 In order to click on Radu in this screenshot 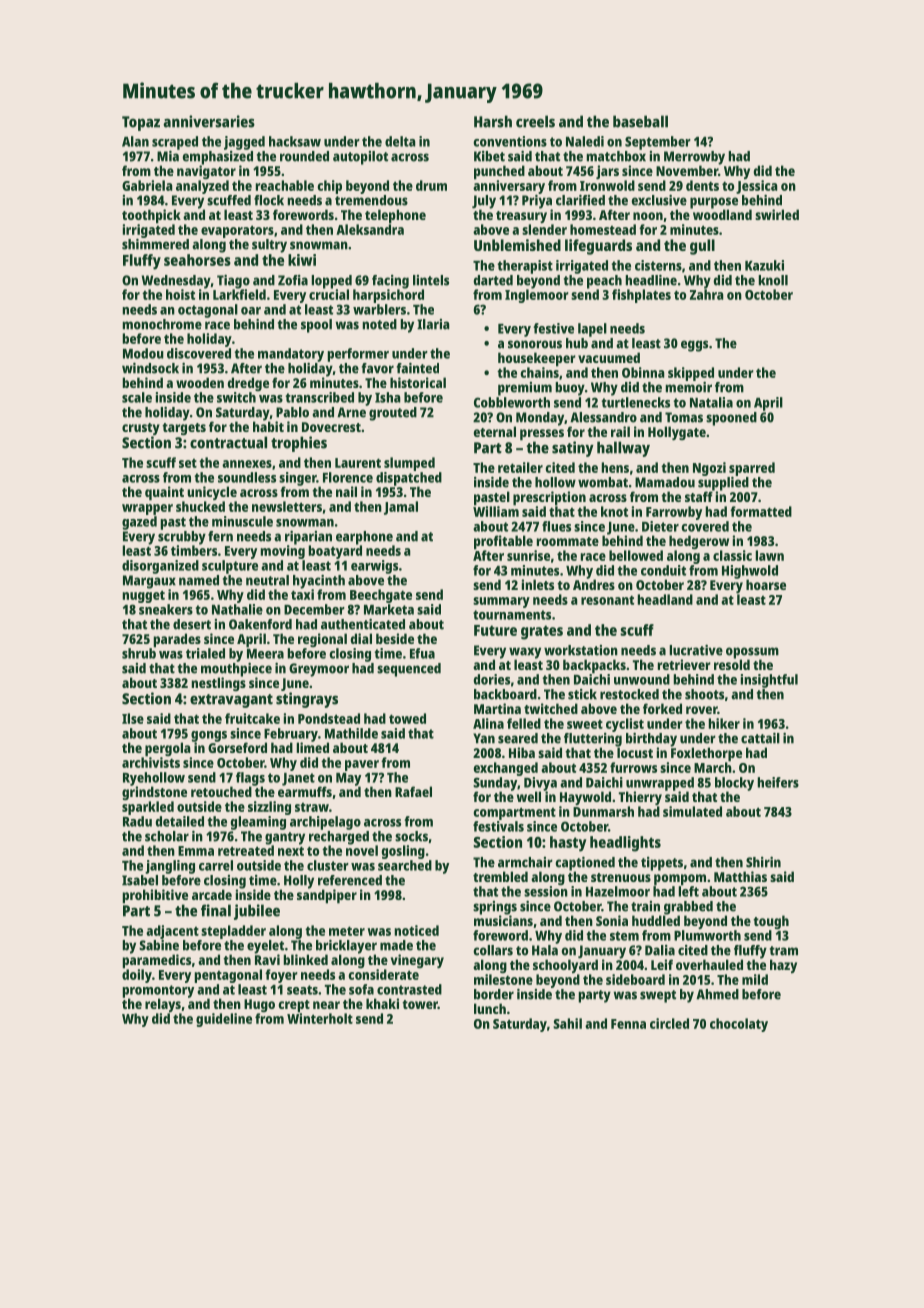, I will do `click(137, 821)`.
